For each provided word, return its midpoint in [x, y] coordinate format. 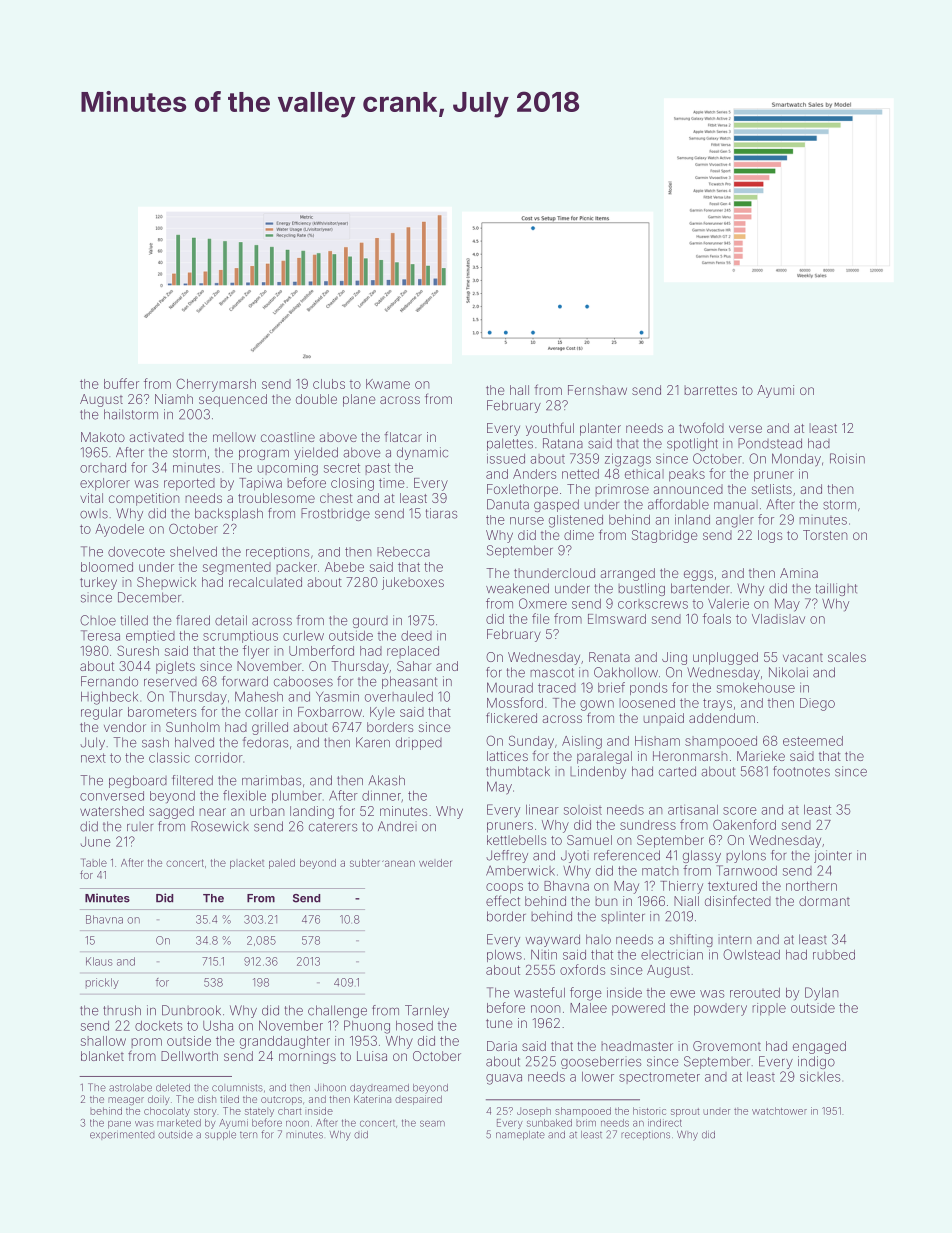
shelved [193, 552]
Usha [218, 1025]
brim [586, 1123]
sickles [820, 1076]
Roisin [847, 458]
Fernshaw [597, 390]
